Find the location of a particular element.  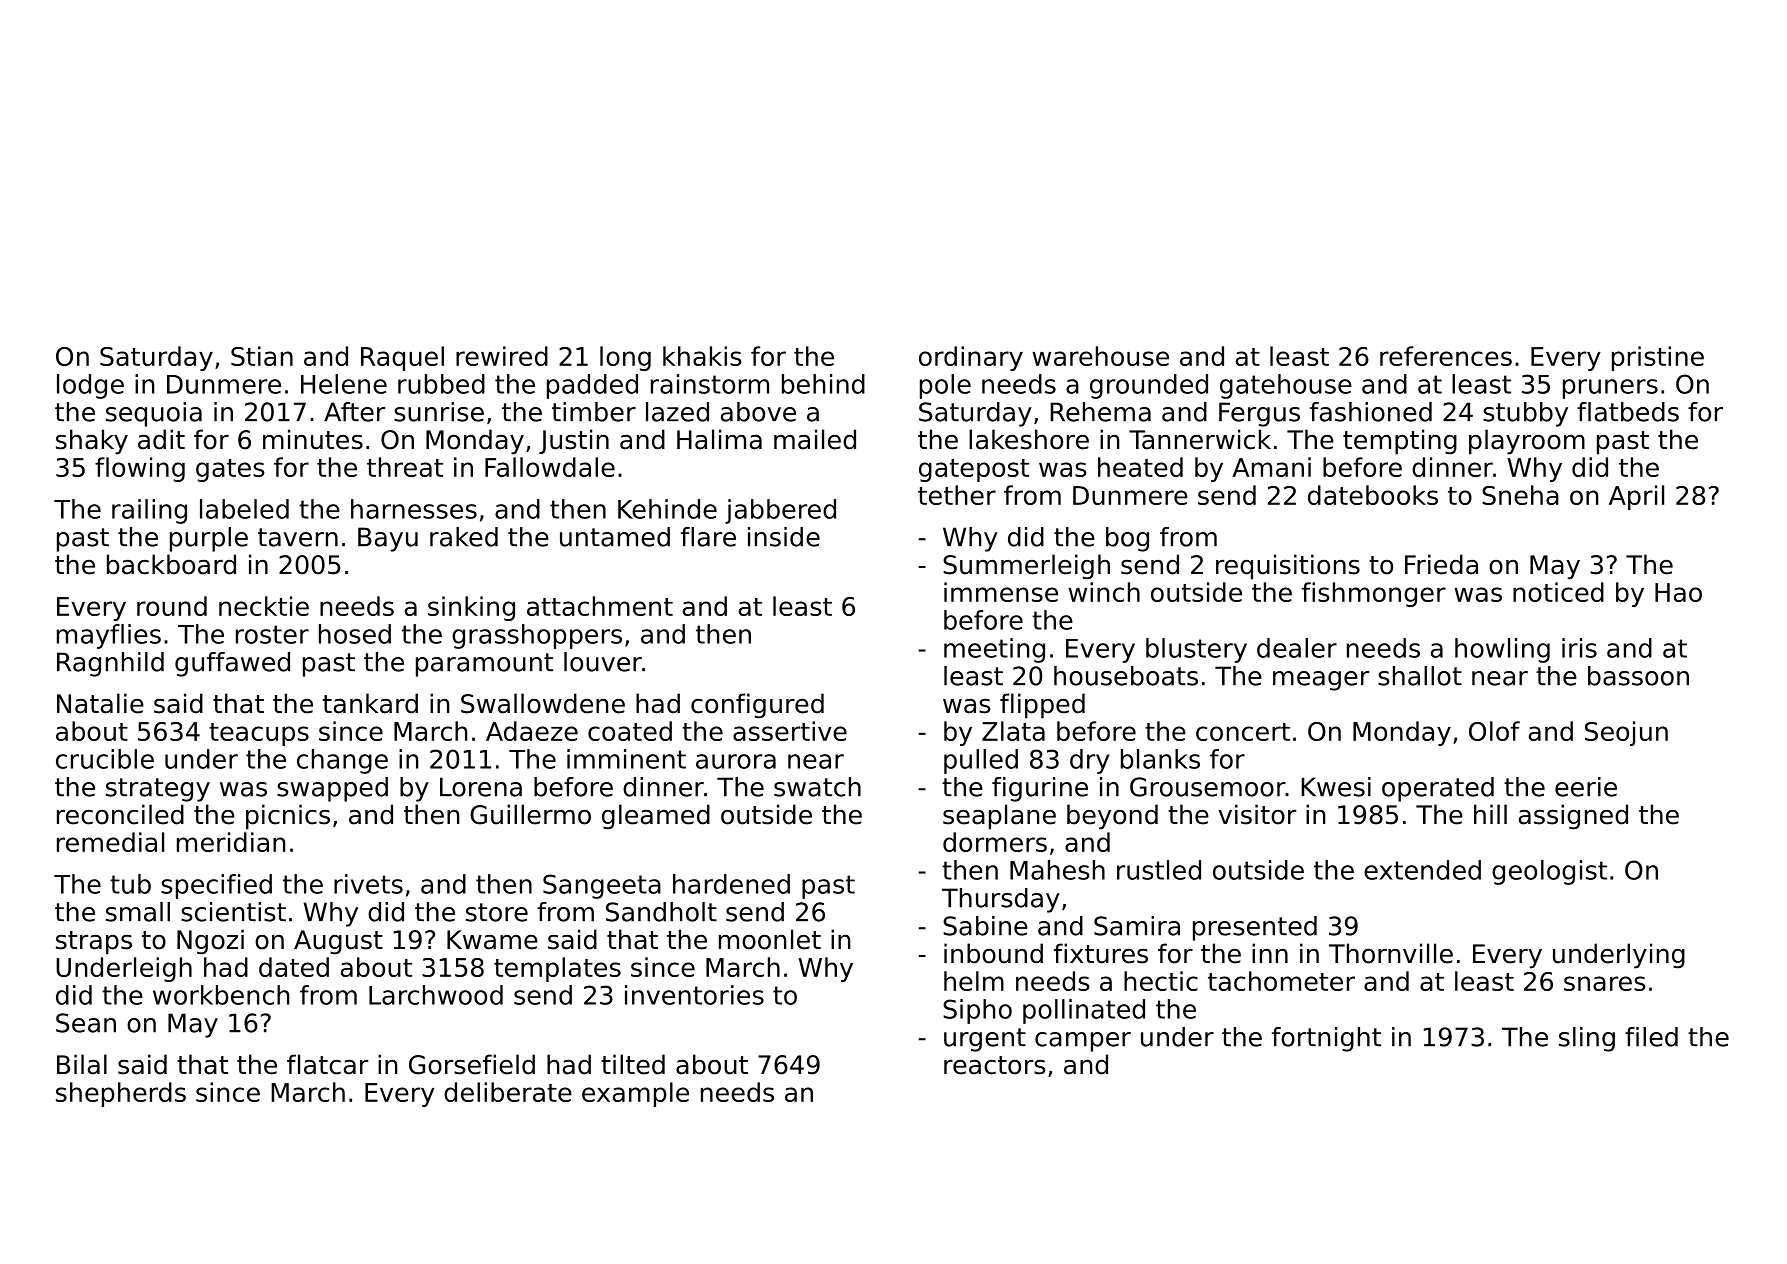

mayflies is located at coordinates (109, 636).
